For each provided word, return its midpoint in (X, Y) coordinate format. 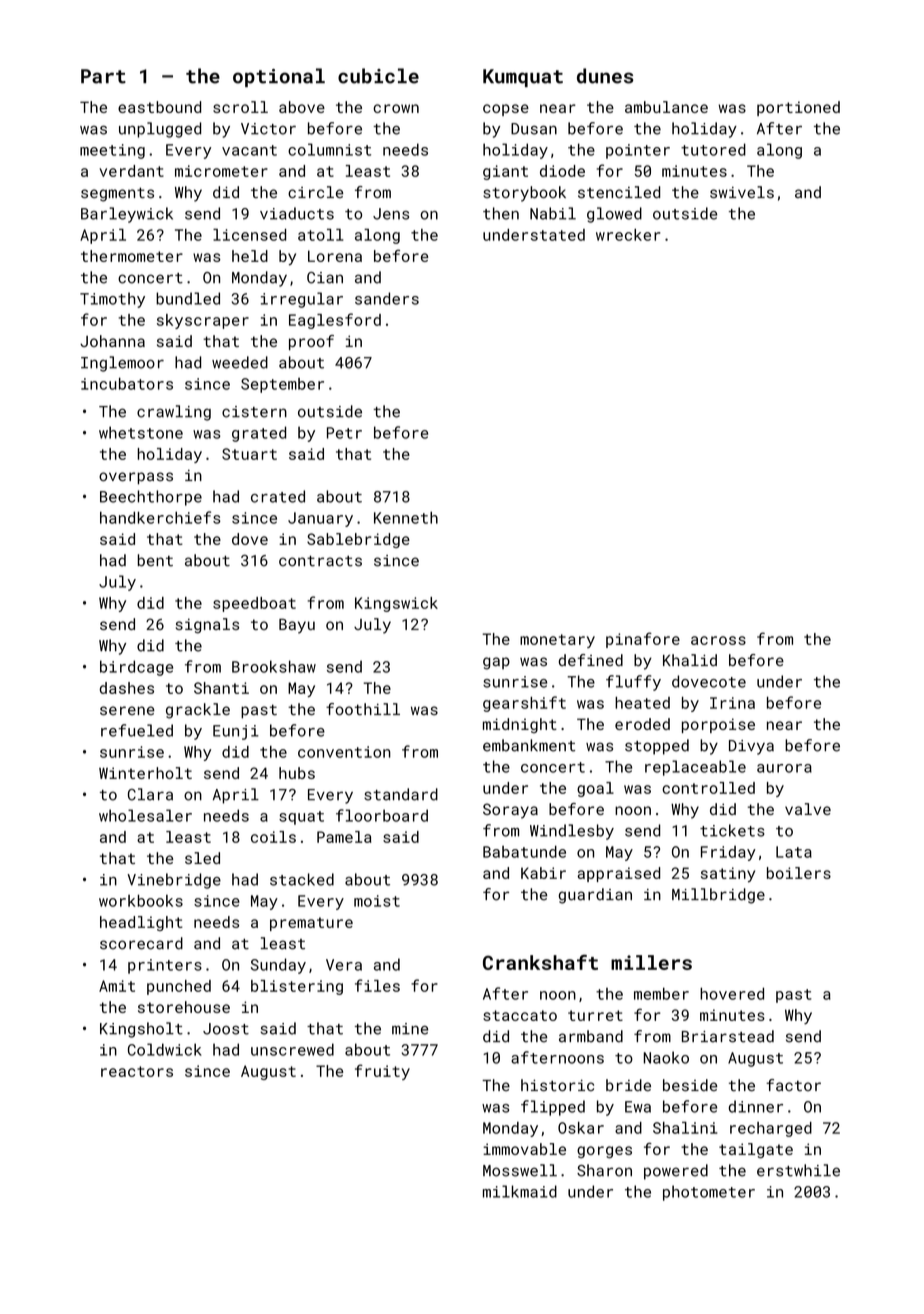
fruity (382, 1072)
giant (505, 172)
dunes (605, 76)
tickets (732, 830)
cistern (254, 412)
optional (279, 77)
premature (311, 924)
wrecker (628, 235)
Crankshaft (540, 962)
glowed (614, 215)
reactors (137, 1071)
